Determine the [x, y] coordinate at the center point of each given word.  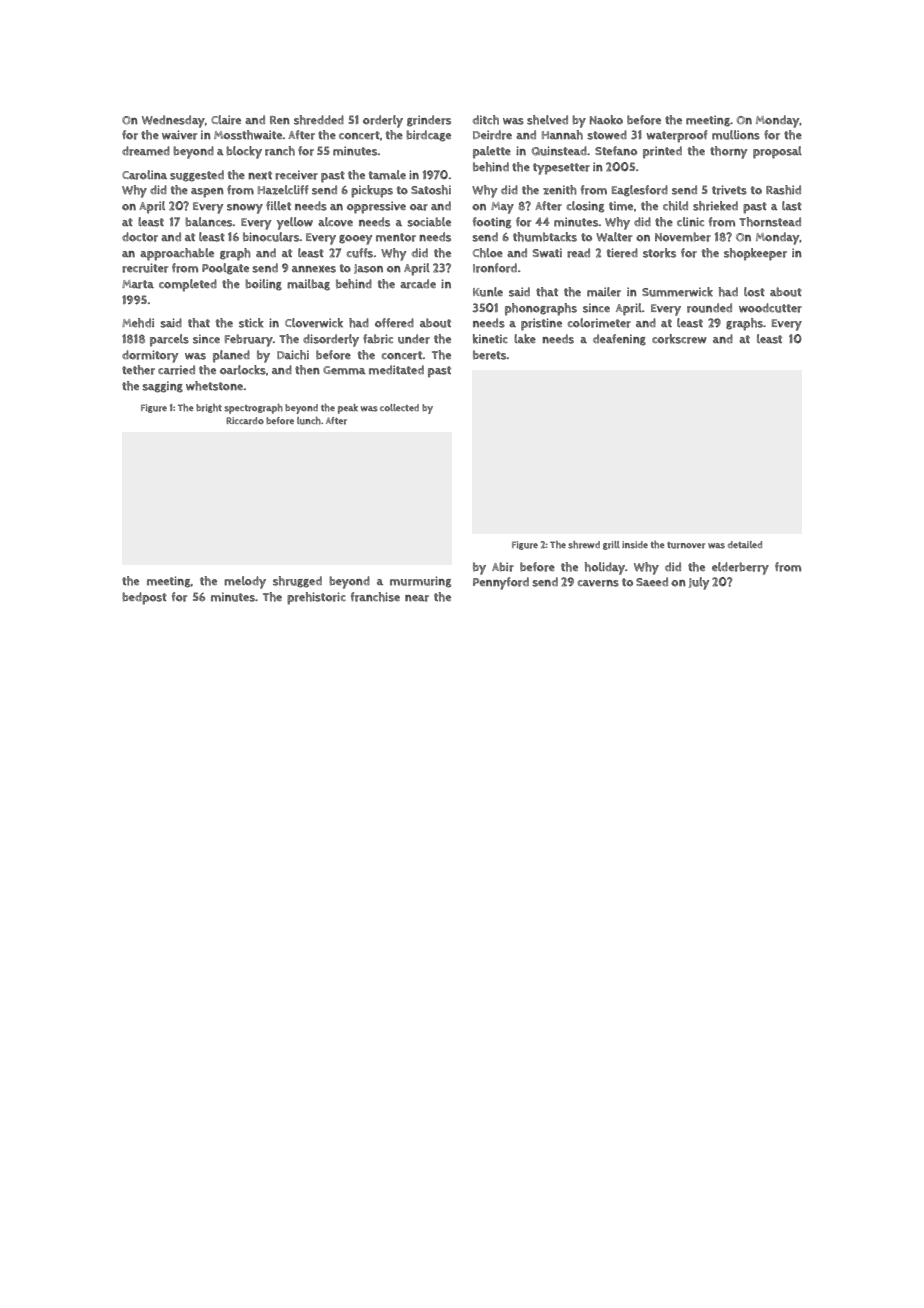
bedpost [144, 598]
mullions [736, 135]
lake [525, 339]
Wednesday [173, 121]
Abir [503, 567]
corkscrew [679, 339]
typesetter [561, 169]
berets [490, 355]
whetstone [214, 386]
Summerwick [677, 292]
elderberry [740, 568]
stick [251, 323]
